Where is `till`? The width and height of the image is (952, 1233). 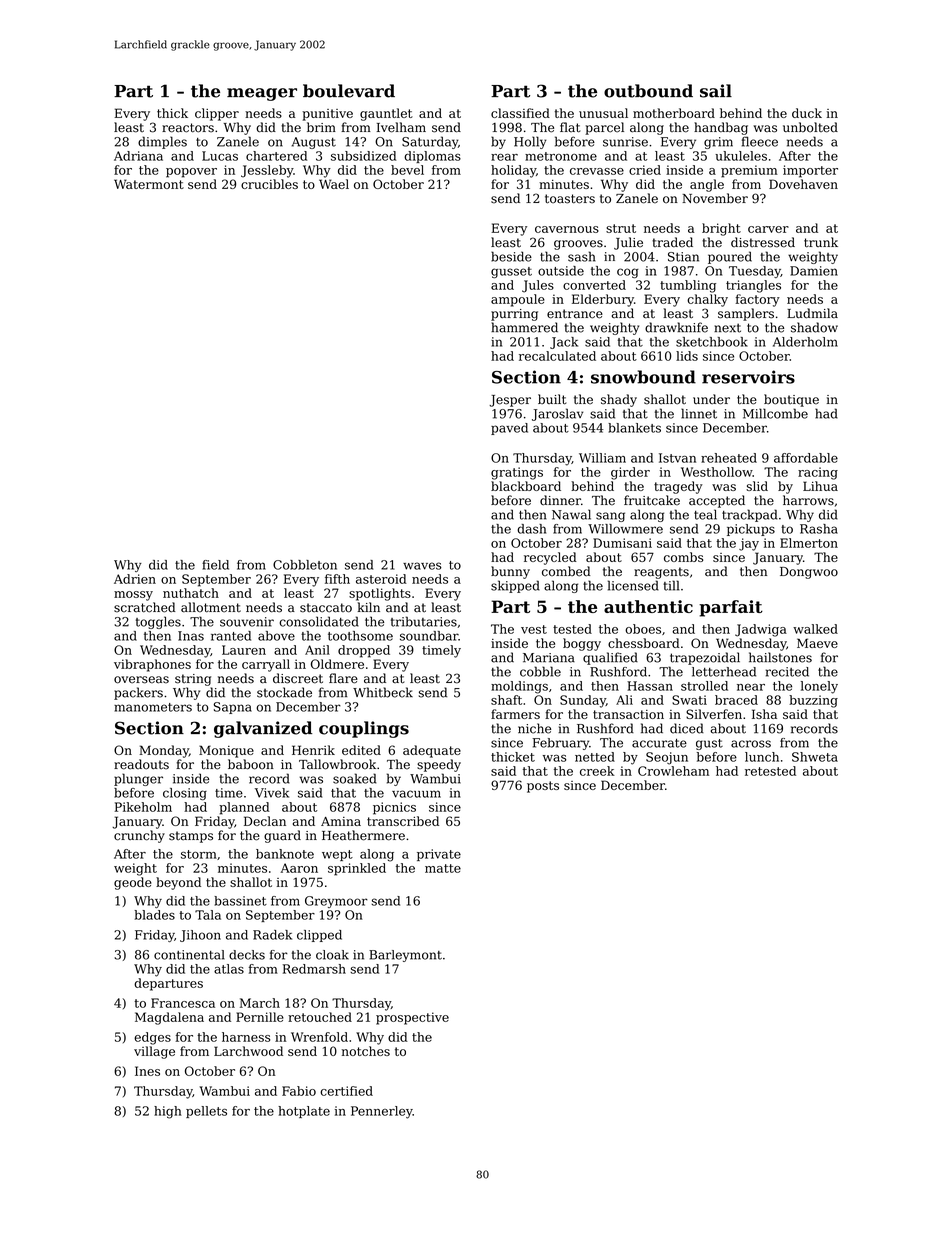
till is located at coordinates (671, 585).
